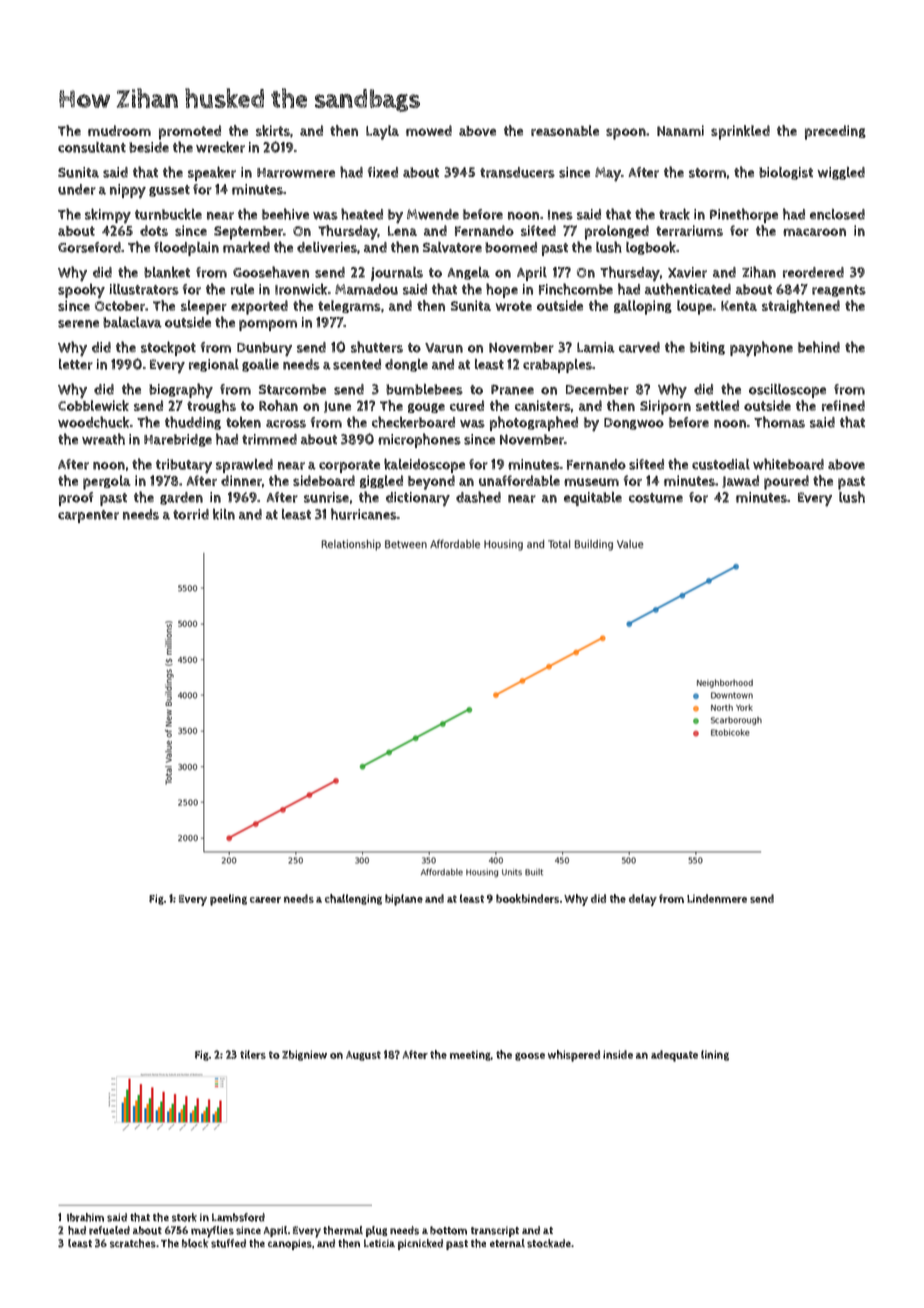 The width and height of the page is (924, 1308). What do you see at coordinates (717, 898) in the page?
I see `Lindenmere` at bounding box center [717, 898].
